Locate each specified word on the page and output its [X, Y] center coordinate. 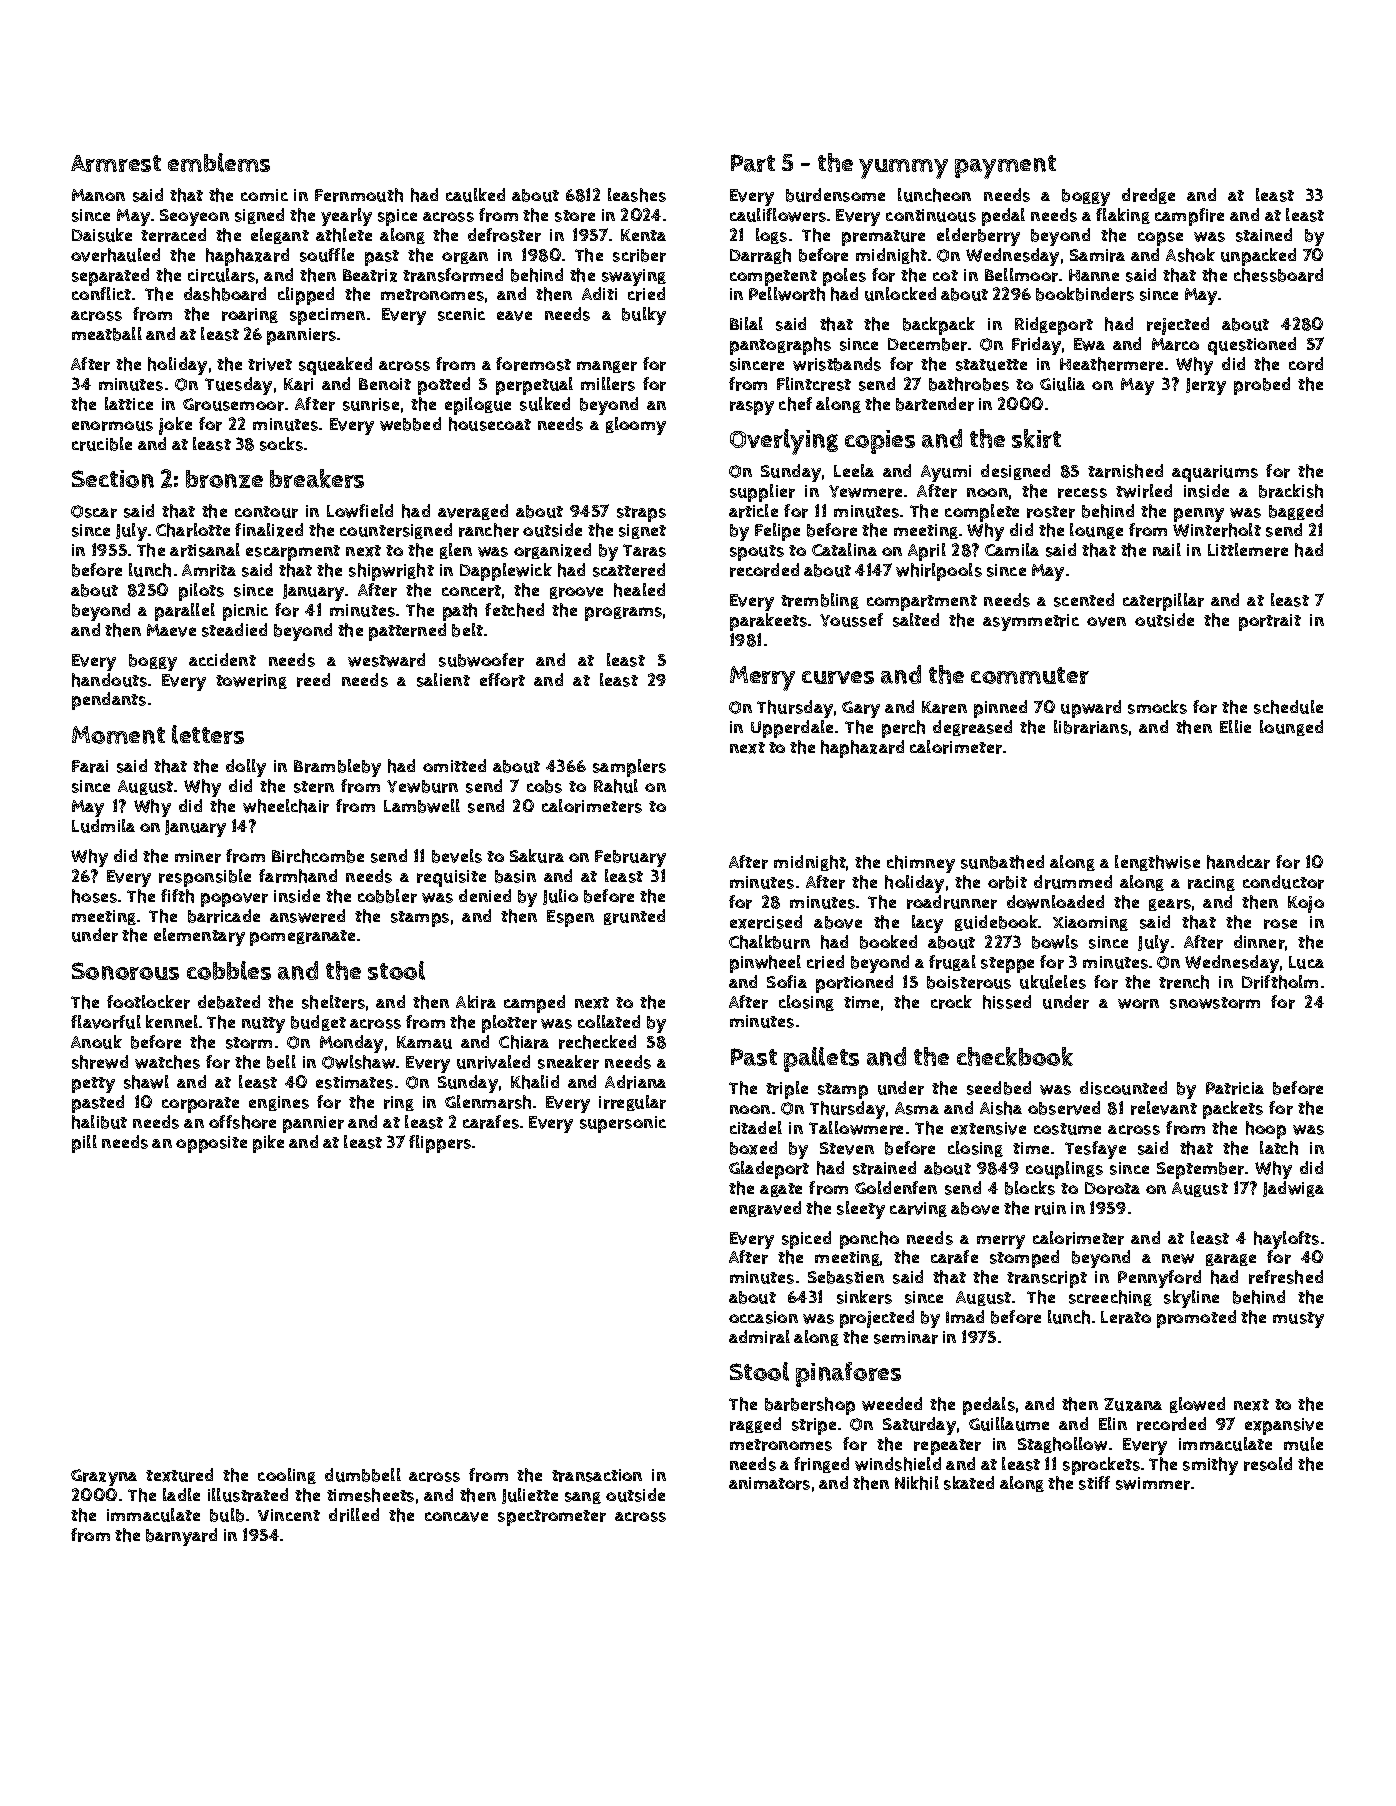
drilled [354, 1515]
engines [279, 1103]
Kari [298, 384]
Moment [118, 735]
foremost [533, 364]
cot [945, 275]
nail [1167, 549]
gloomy [636, 426]
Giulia [1062, 384]
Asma [917, 1108]
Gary [861, 709]
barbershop [810, 1406]
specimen [327, 316]
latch [1279, 1148]
